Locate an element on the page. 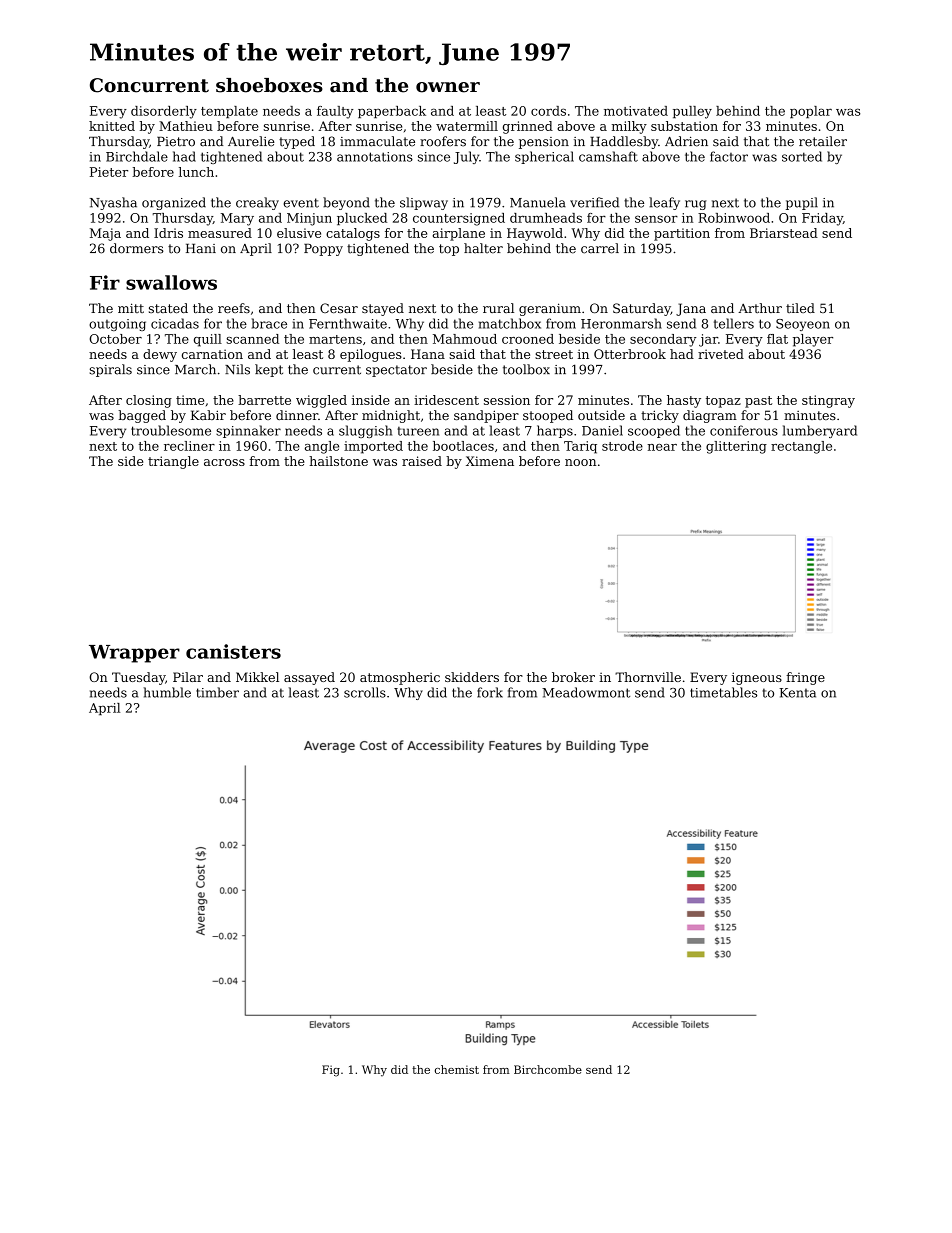  spectator is located at coordinates (396, 371).
